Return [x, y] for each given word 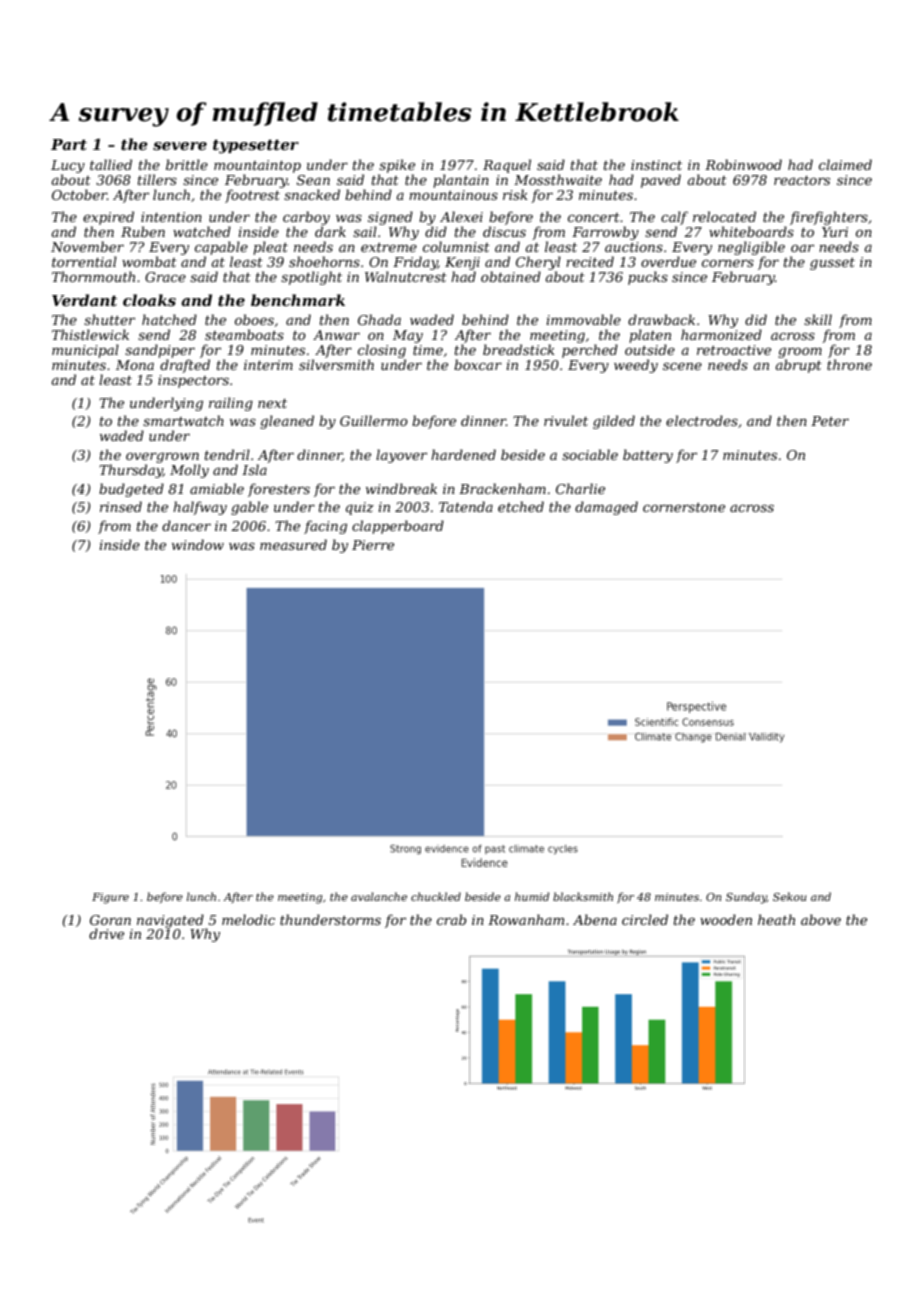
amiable [217, 488]
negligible [751, 248]
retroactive [734, 350]
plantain [461, 181]
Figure [110, 898]
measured [293, 544]
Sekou [789, 896]
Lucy [68, 166]
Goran [110, 920]
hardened [463, 454]
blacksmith [583, 896]
